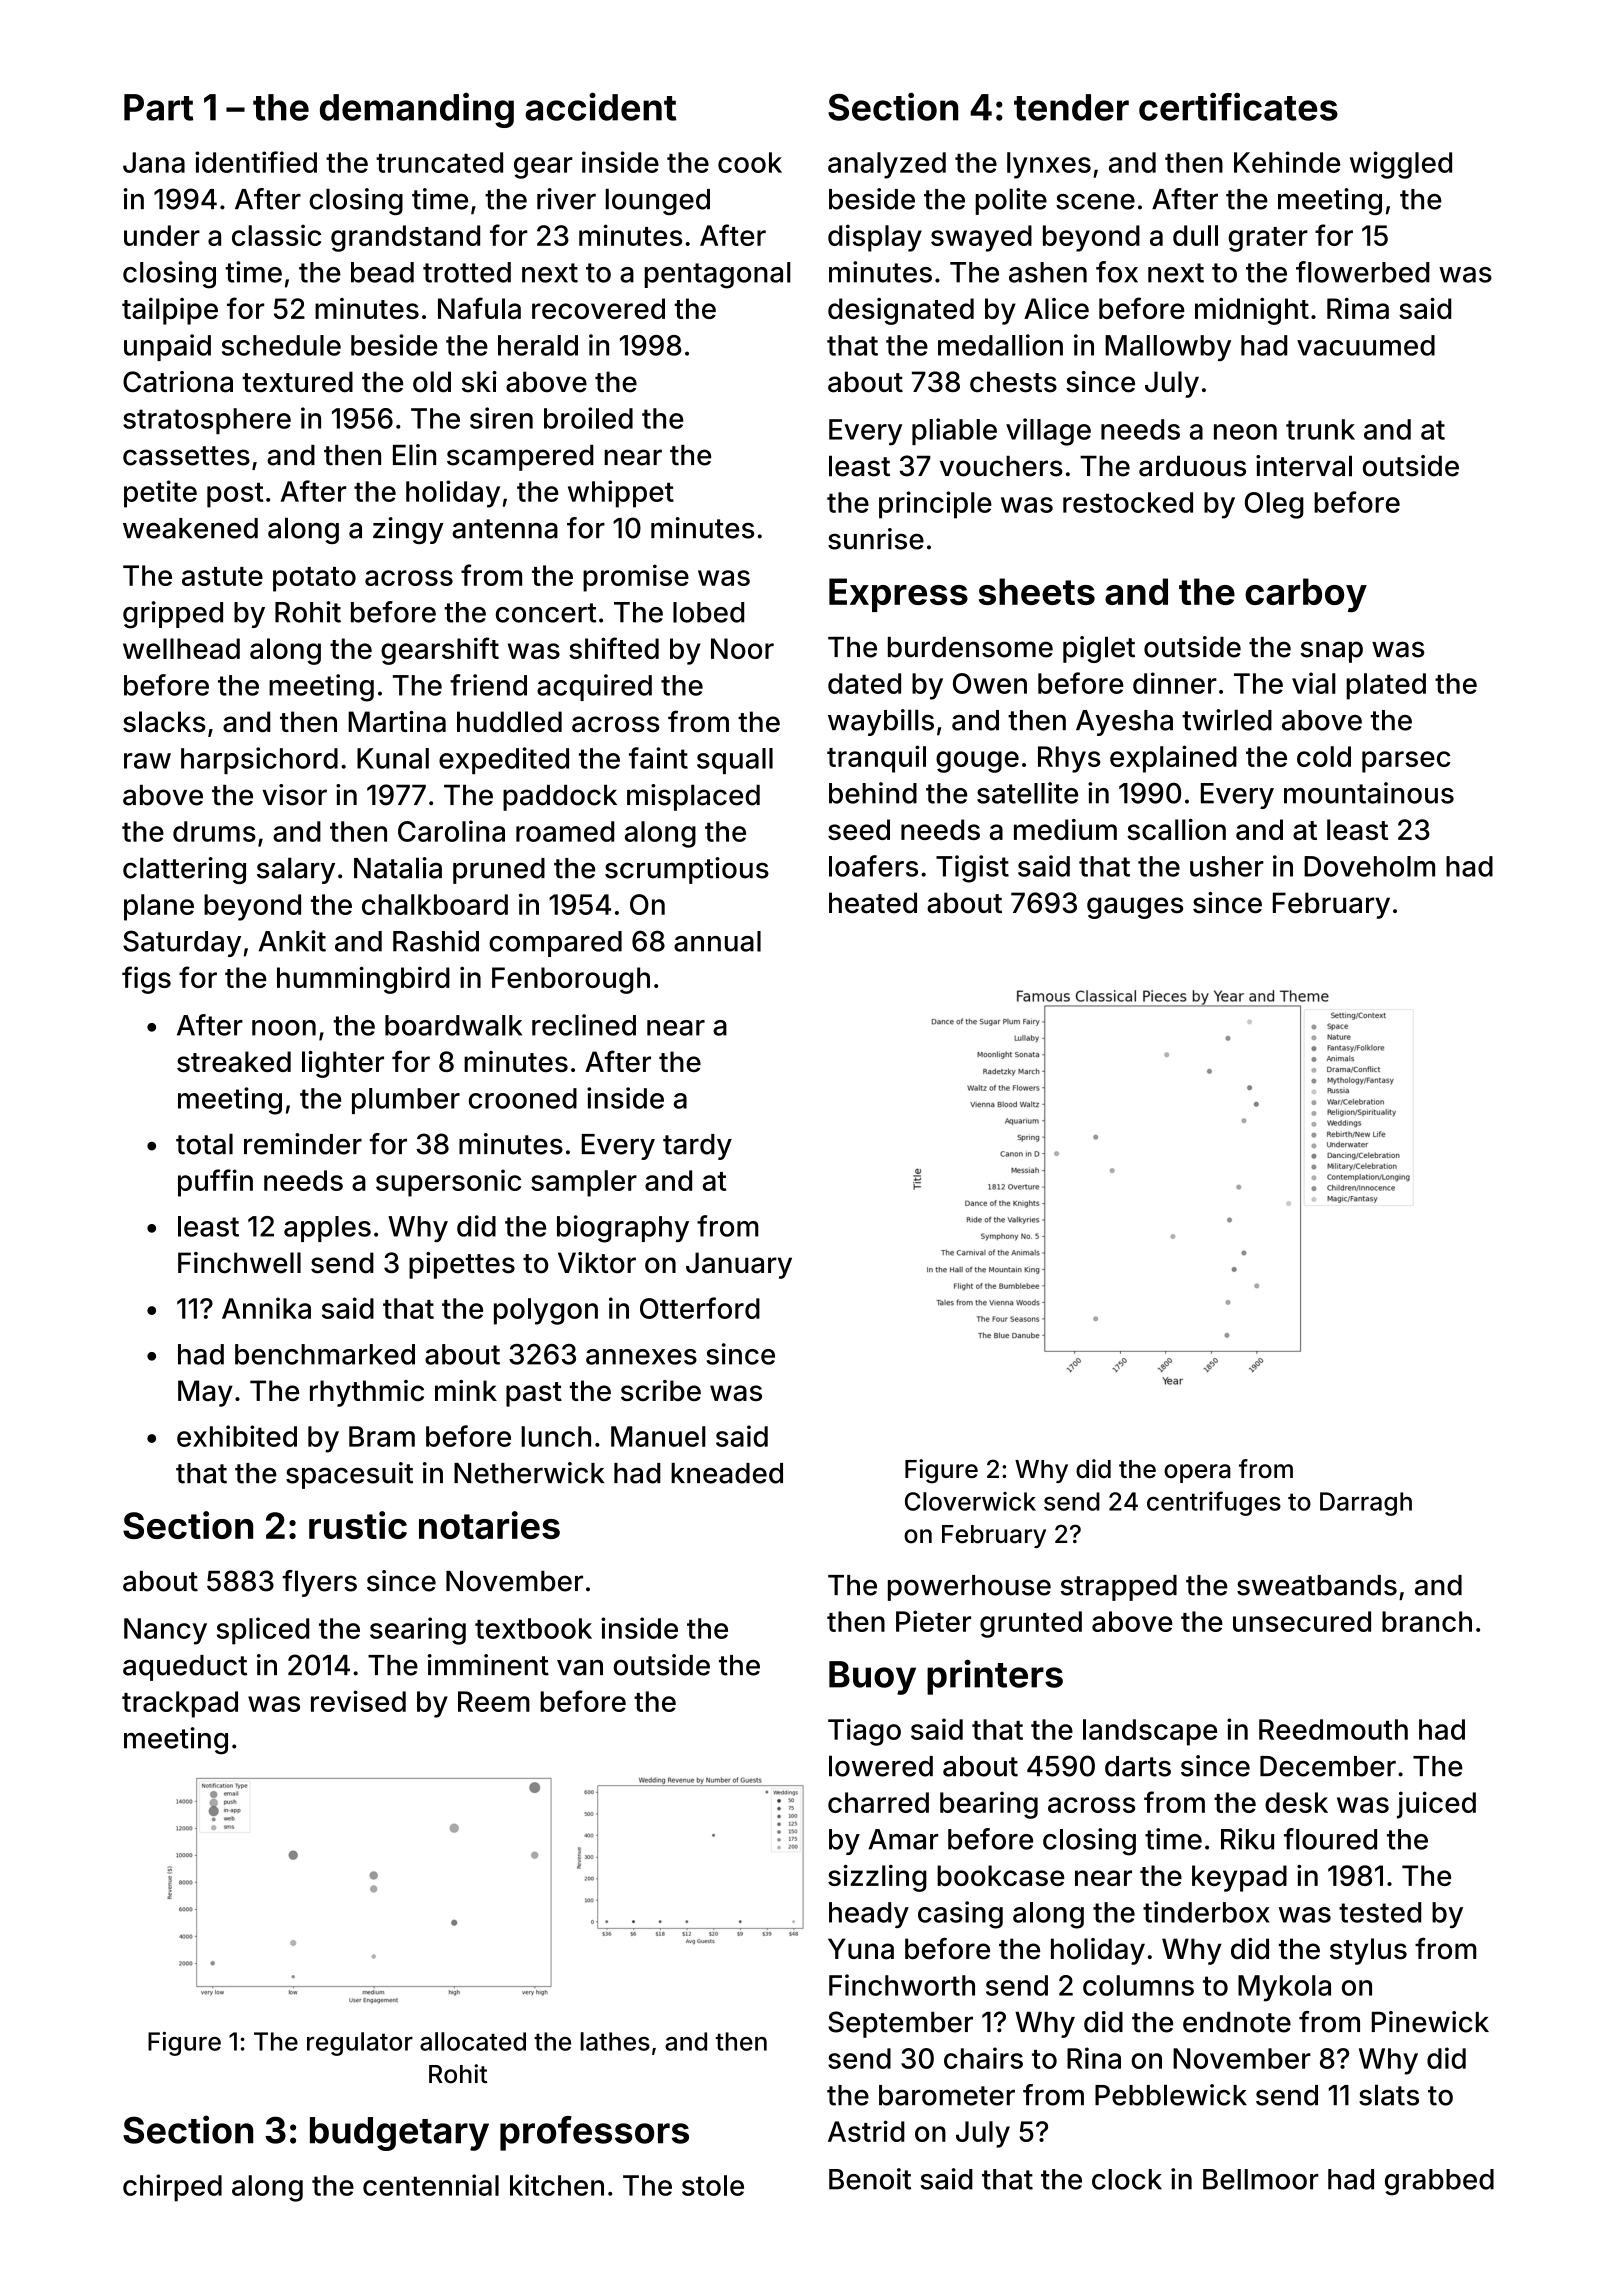 The width and height of the page is (1620, 2292). I want to click on certificates, so click(1238, 106).
